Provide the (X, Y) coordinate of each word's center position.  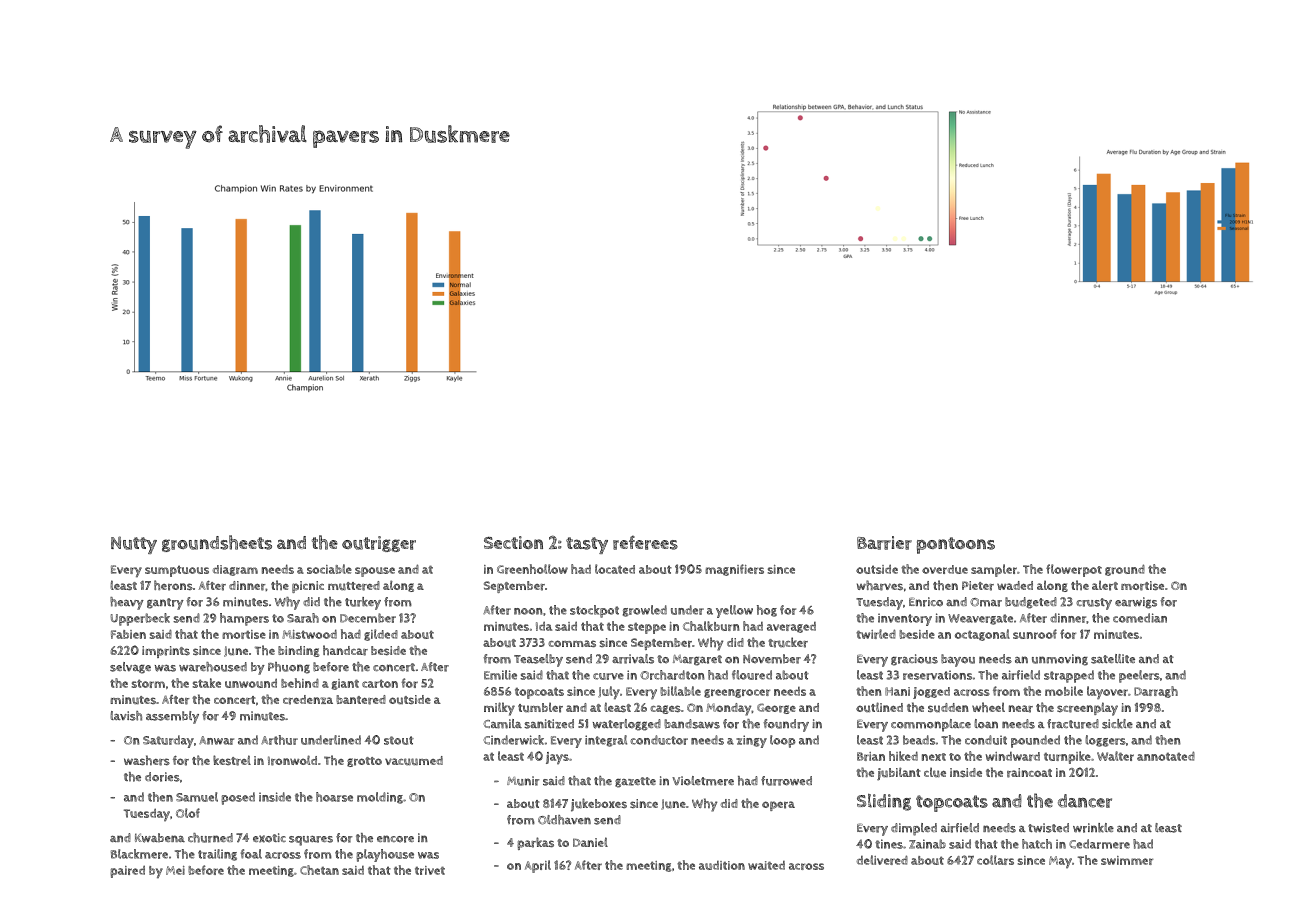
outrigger (379, 544)
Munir (523, 781)
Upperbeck (140, 619)
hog (767, 611)
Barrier (884, 543)
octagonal (982, 635)
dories (162, 777)
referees (645, 542)
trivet (430, 870)
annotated (1166, 756)
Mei (175, 870)
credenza (308, 700)
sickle (1117, 724)
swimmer (1127, 860)
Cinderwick (513, 740)
